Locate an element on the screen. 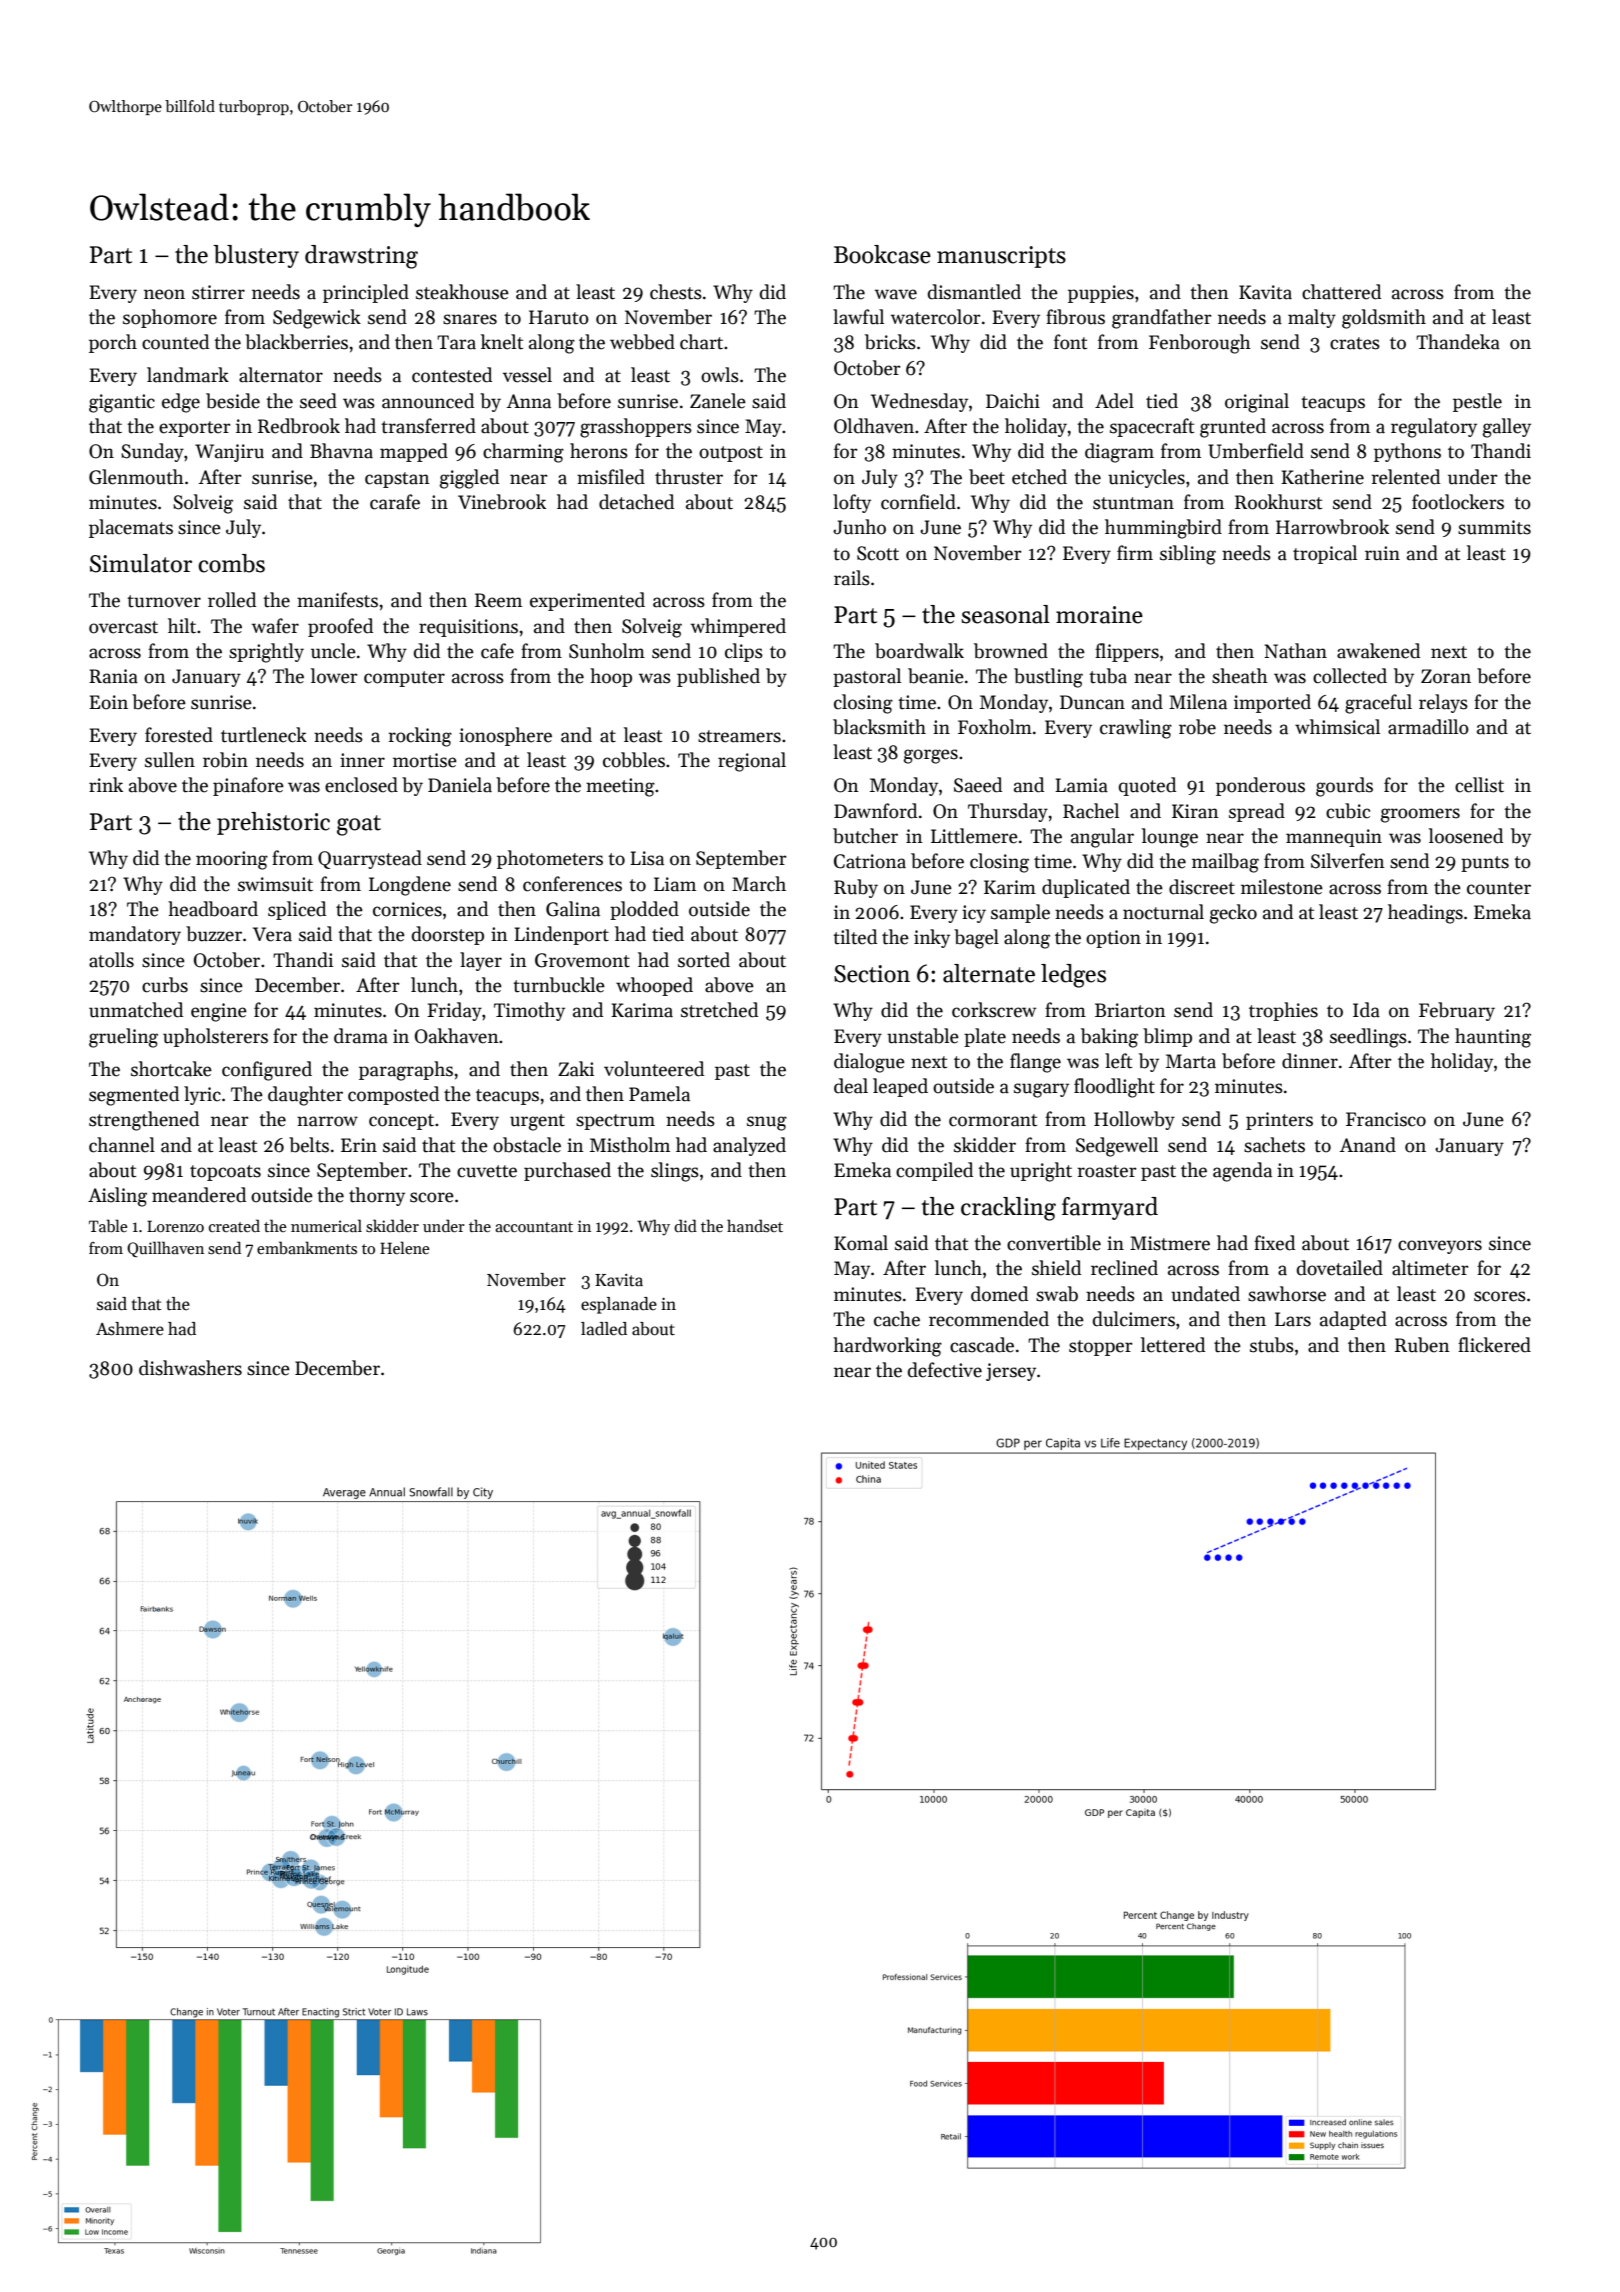 This screenshot has height=2292, width=1620. spliced is located at coordinates (297, 910).
